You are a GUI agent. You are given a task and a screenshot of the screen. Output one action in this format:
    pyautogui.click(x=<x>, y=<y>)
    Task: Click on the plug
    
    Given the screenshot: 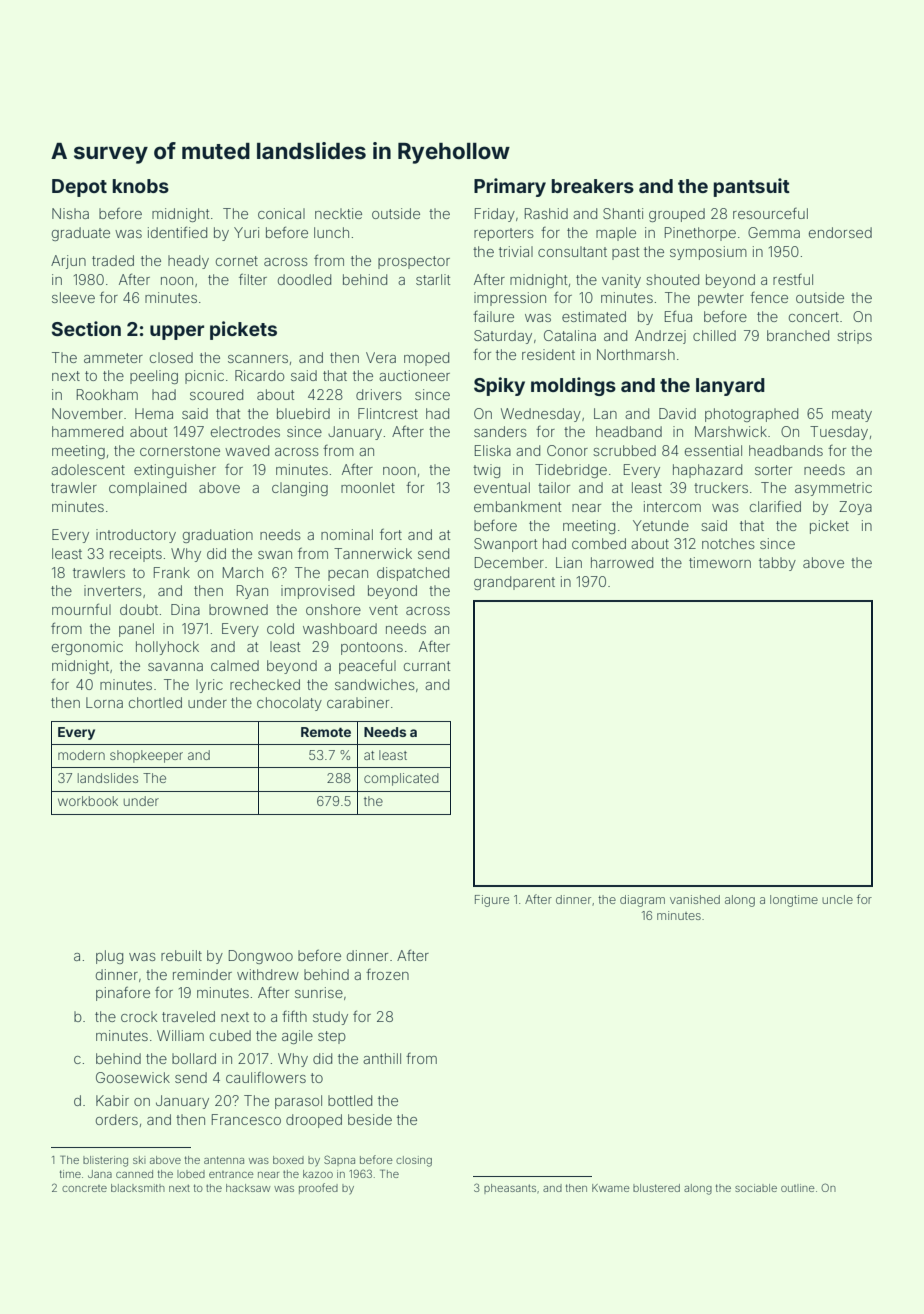 What is the action you would take?
    pyautogui.click(x=109, y=957)
